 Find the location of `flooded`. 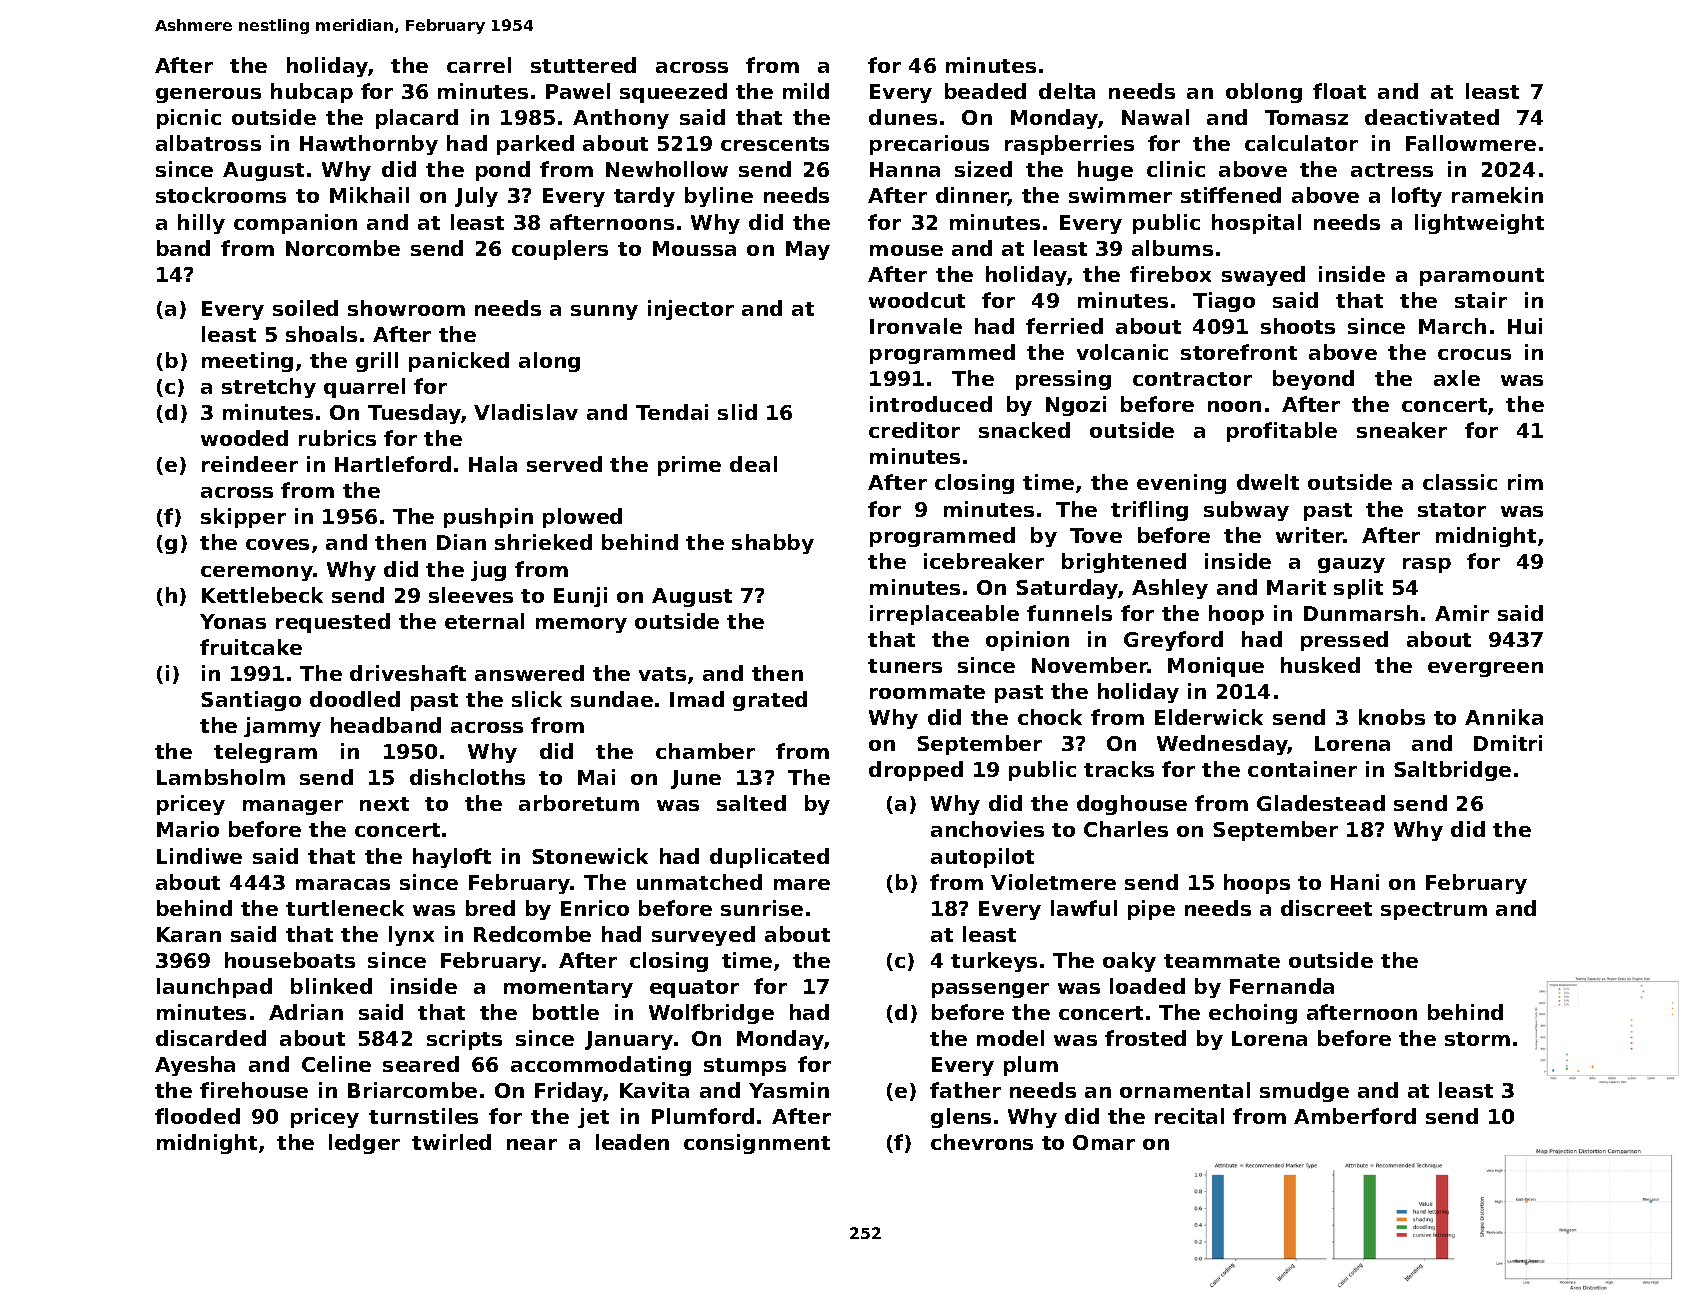

flooded is located at coordinates (197, 1116).
